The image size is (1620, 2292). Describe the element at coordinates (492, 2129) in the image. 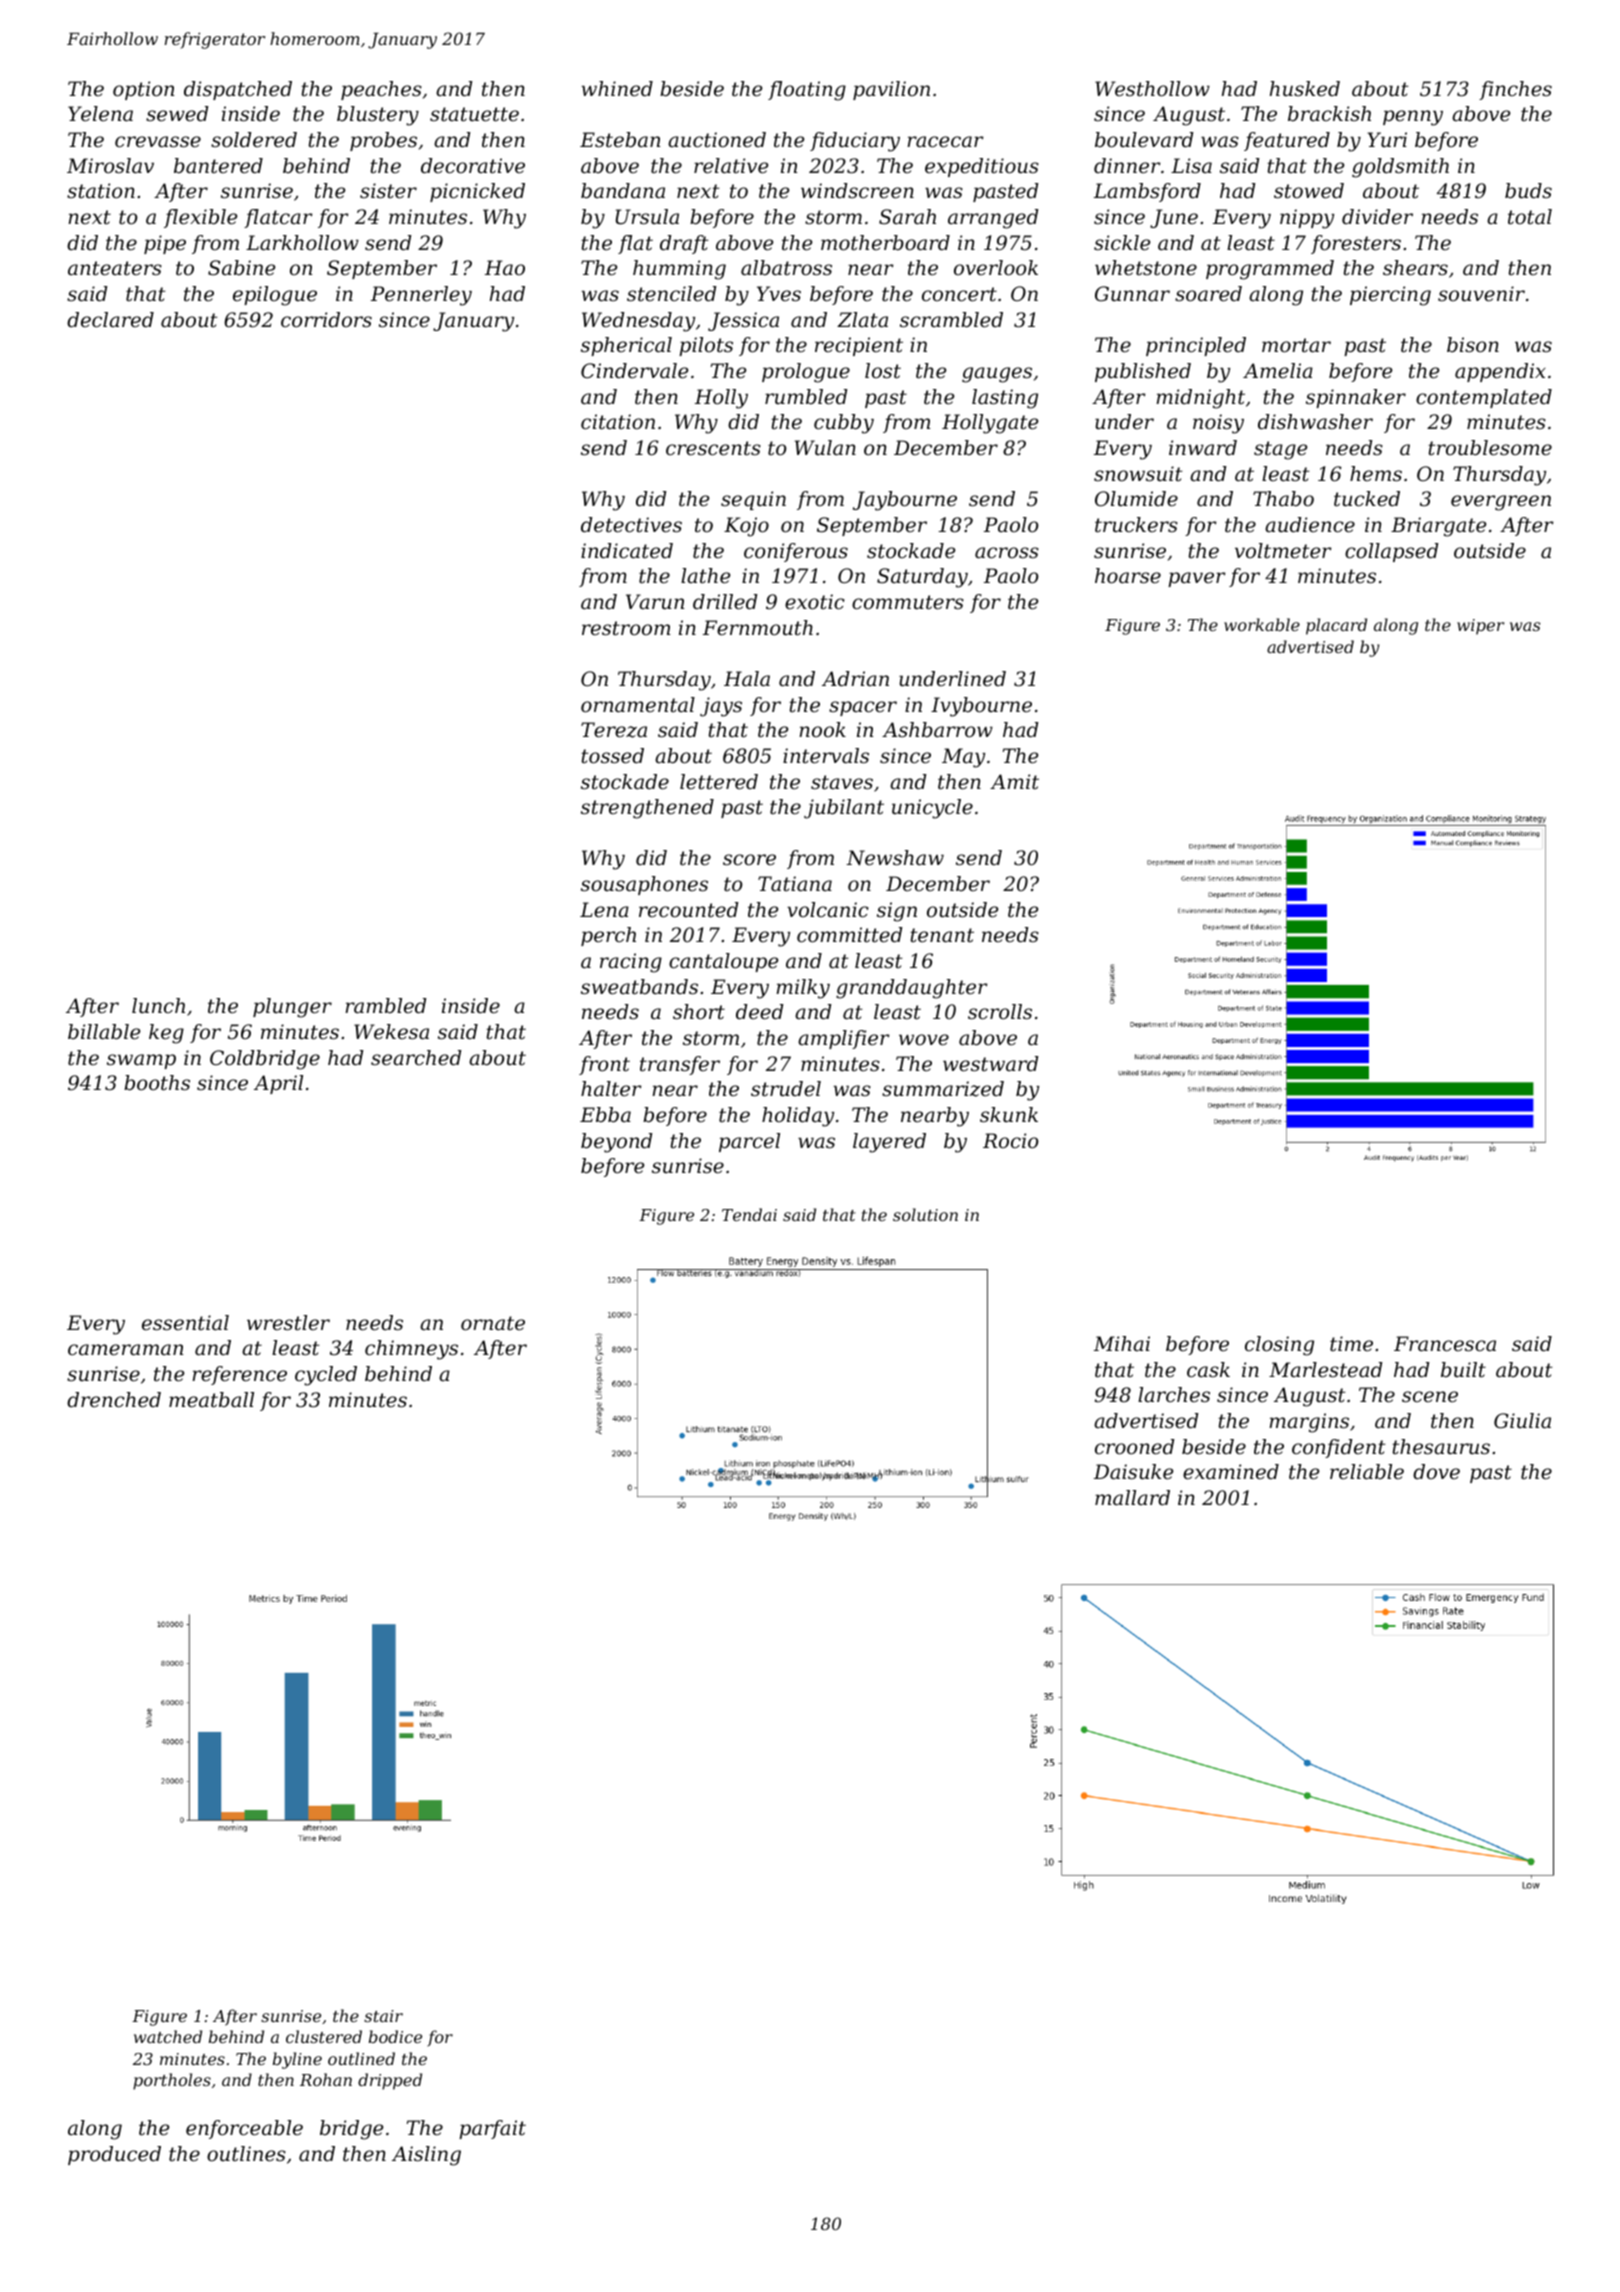

I see `parfait` at that location.
